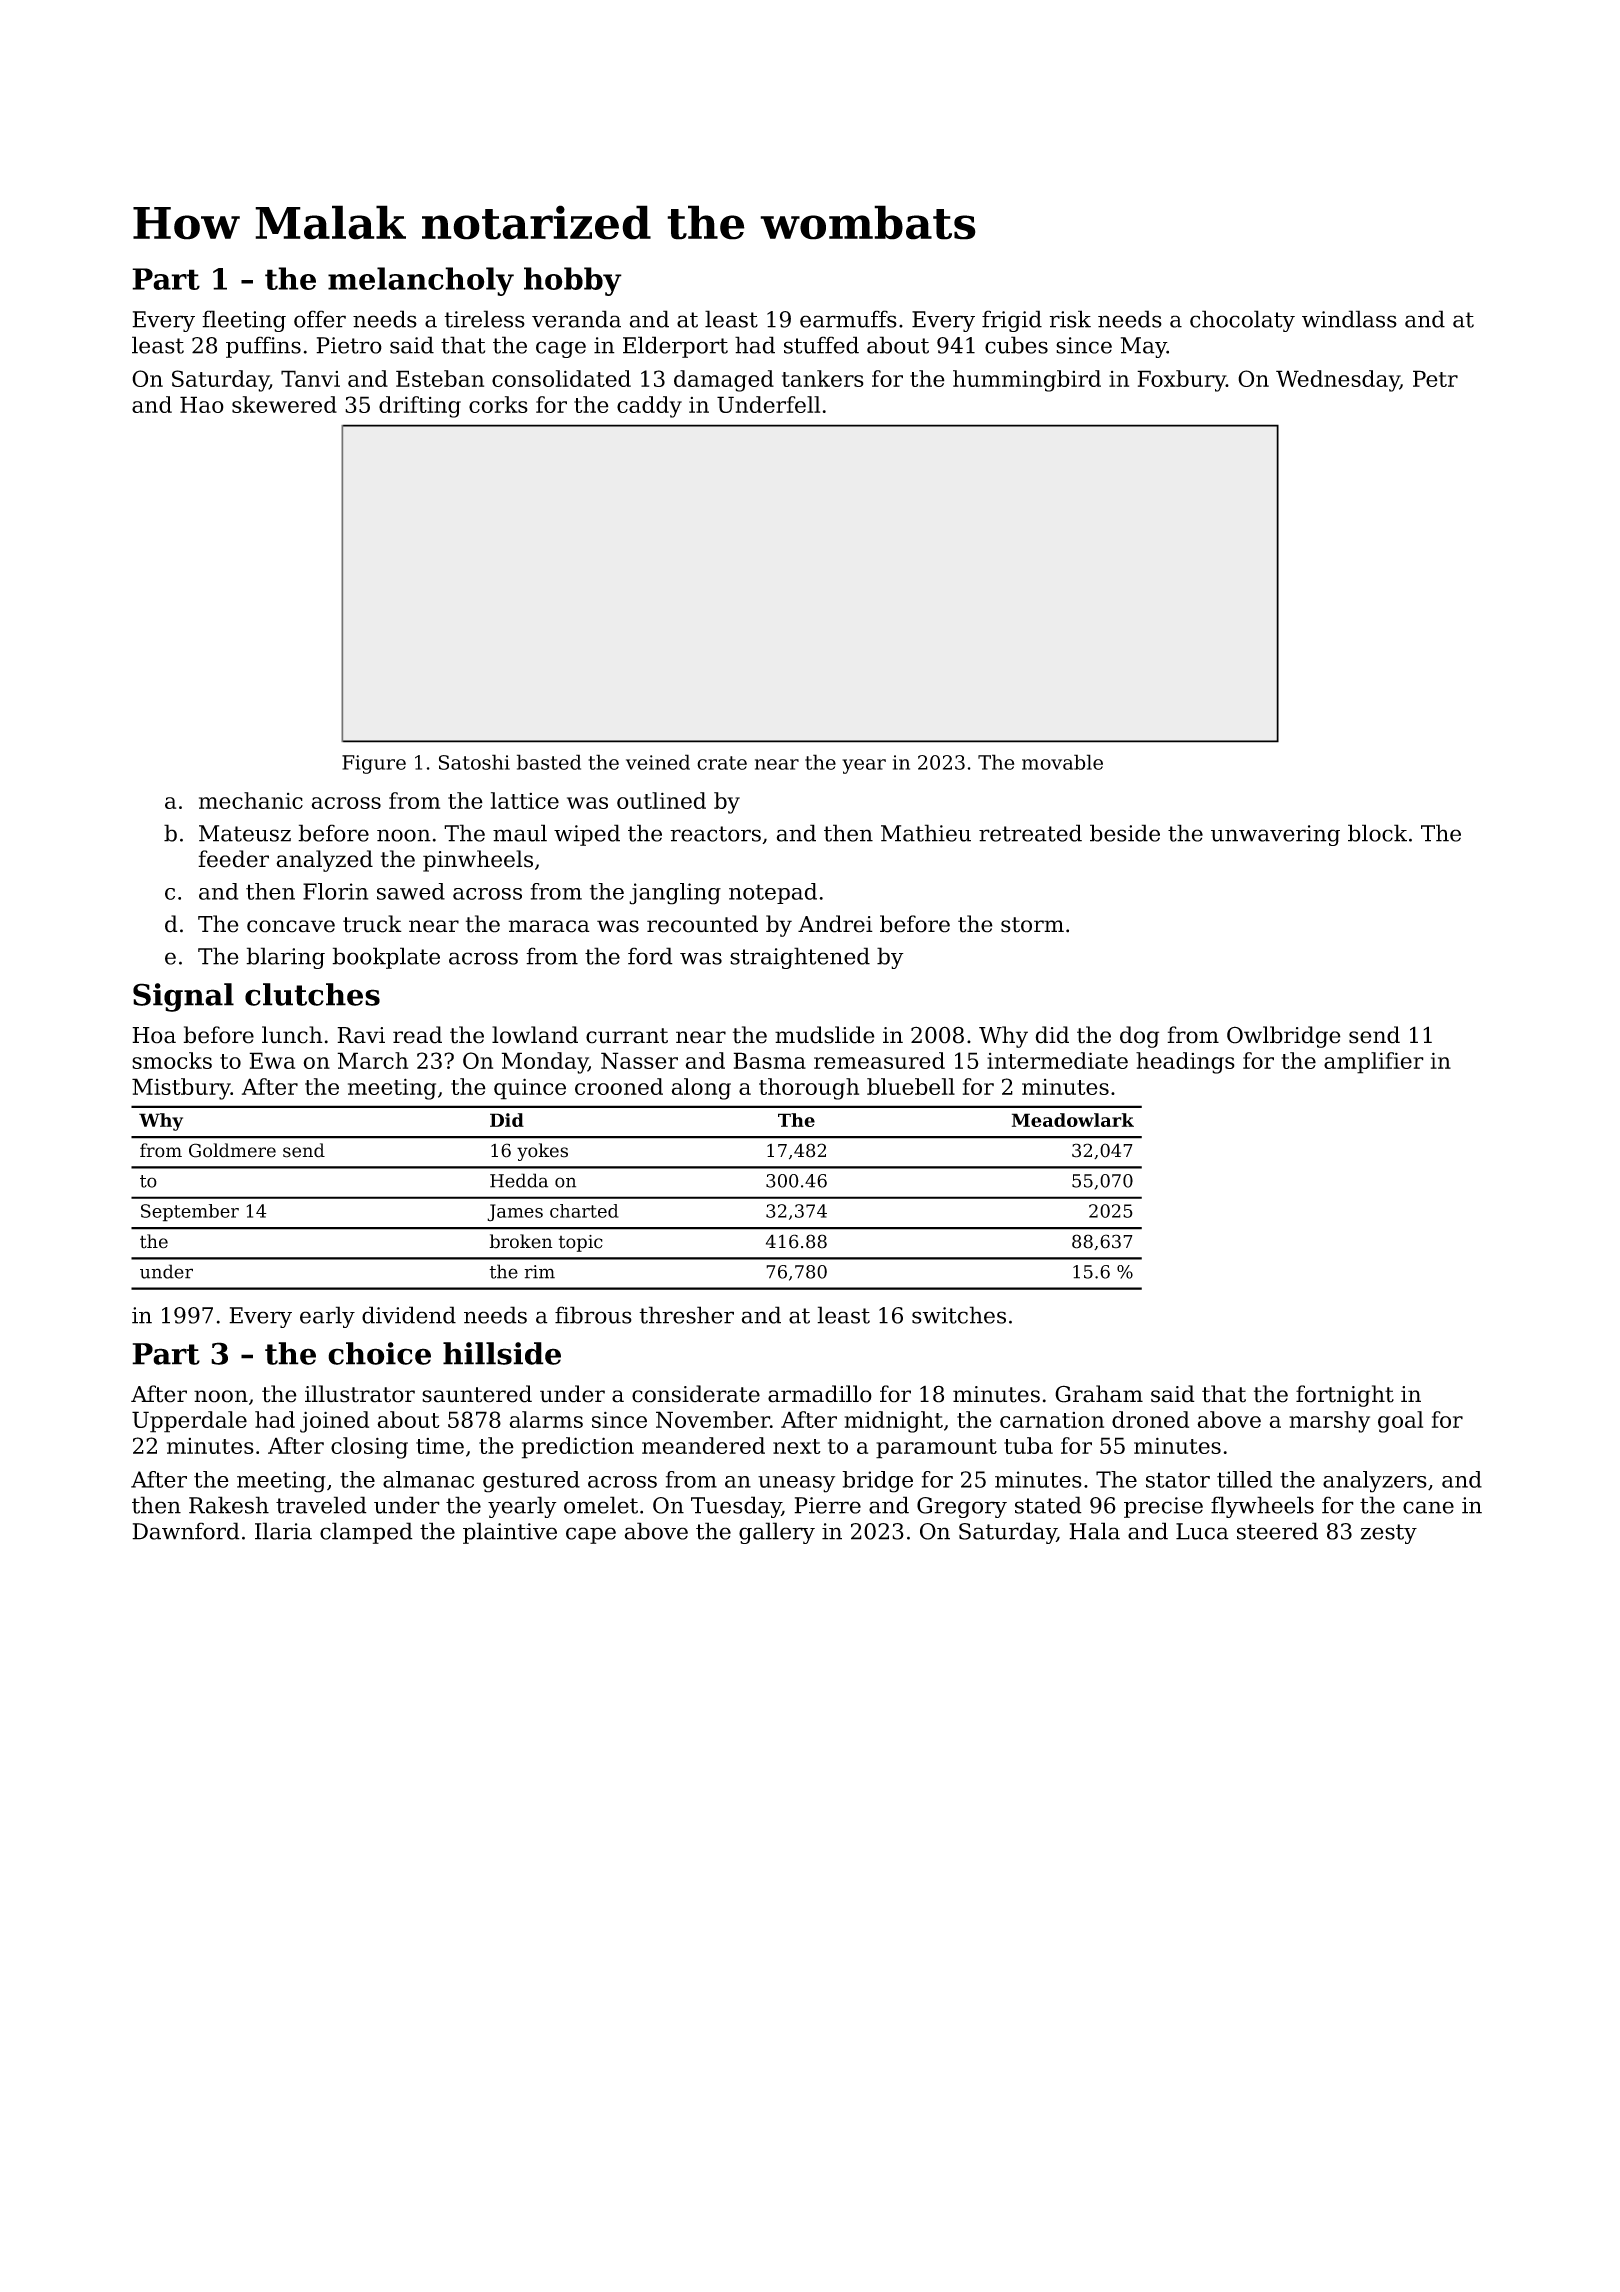 This document has height=2292, width=1620. I want to click on melancholy, so click(421, 281).
